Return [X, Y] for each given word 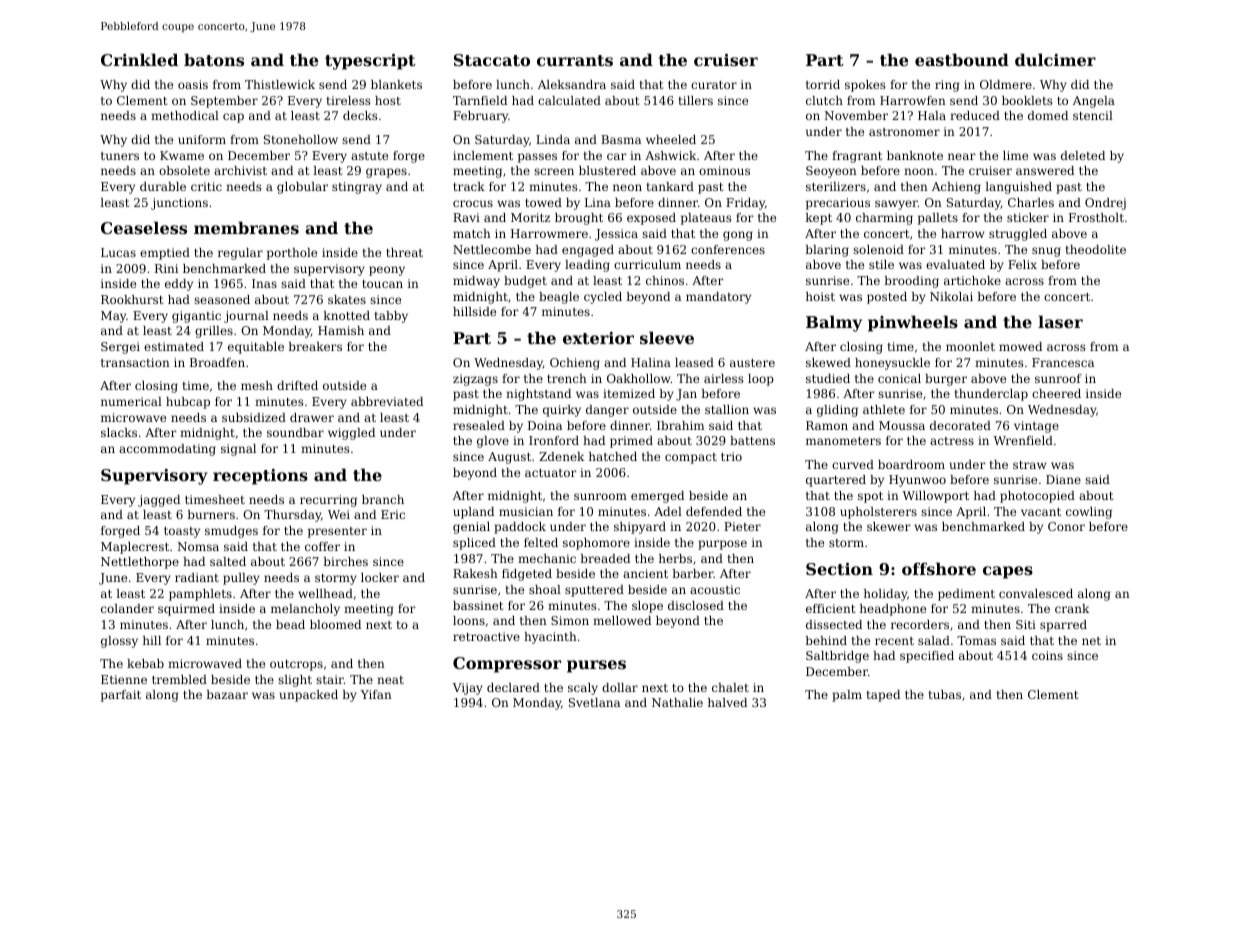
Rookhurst [132, 299]
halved [727, 702]
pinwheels [913, 323]
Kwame [182, 155]
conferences [728, 249]
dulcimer [1055, 59]
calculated [569, 100]
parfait [121, 696]
